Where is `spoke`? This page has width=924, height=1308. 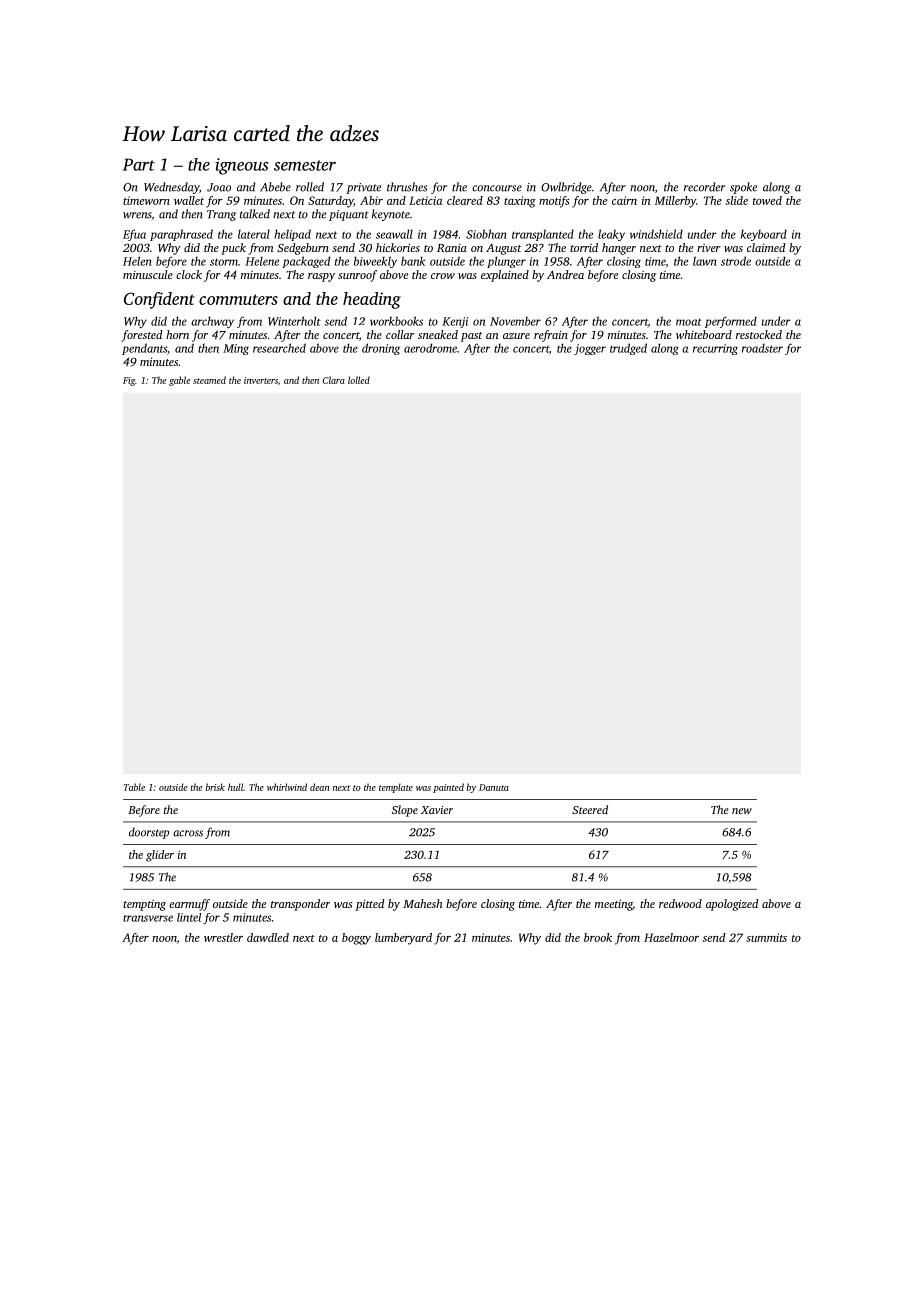 spoke is located at coordinates (743, 188).
